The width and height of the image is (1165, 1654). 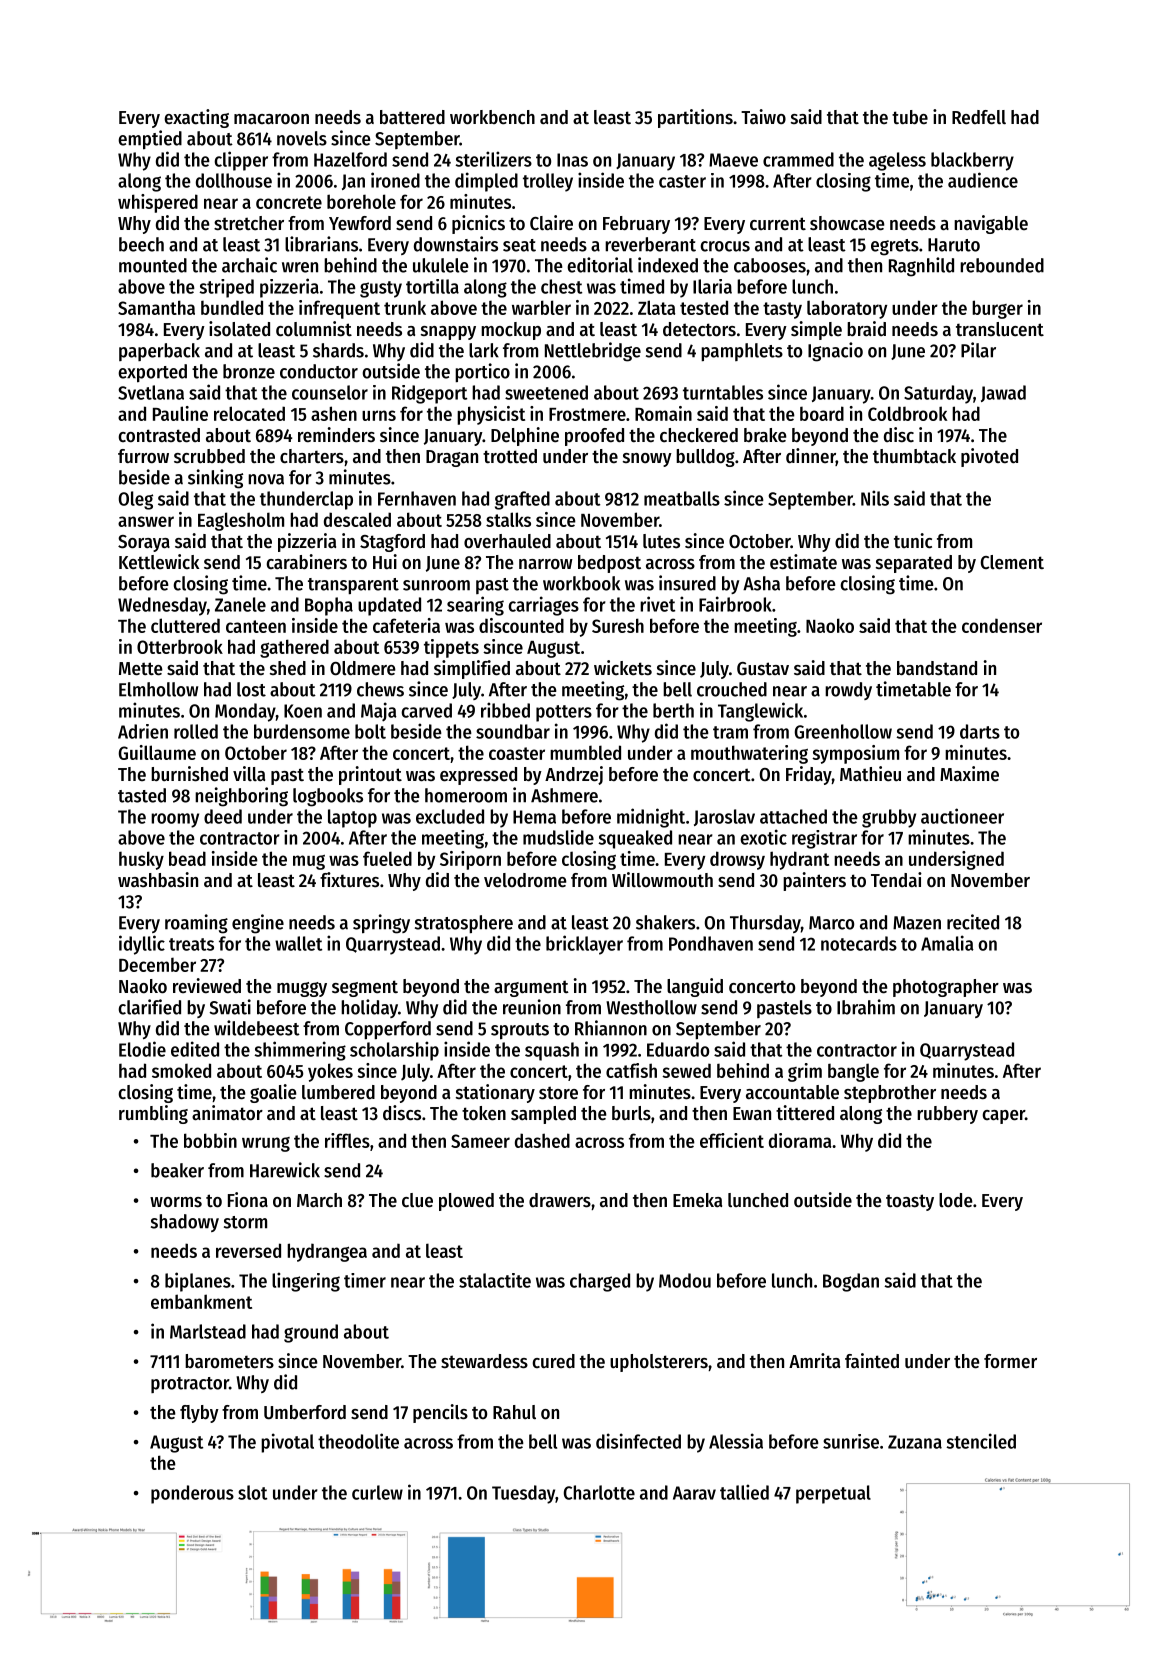 What do you see at coordinates (695, 118) in the image?
I see `partitions` at bounding box center [695, 118].
